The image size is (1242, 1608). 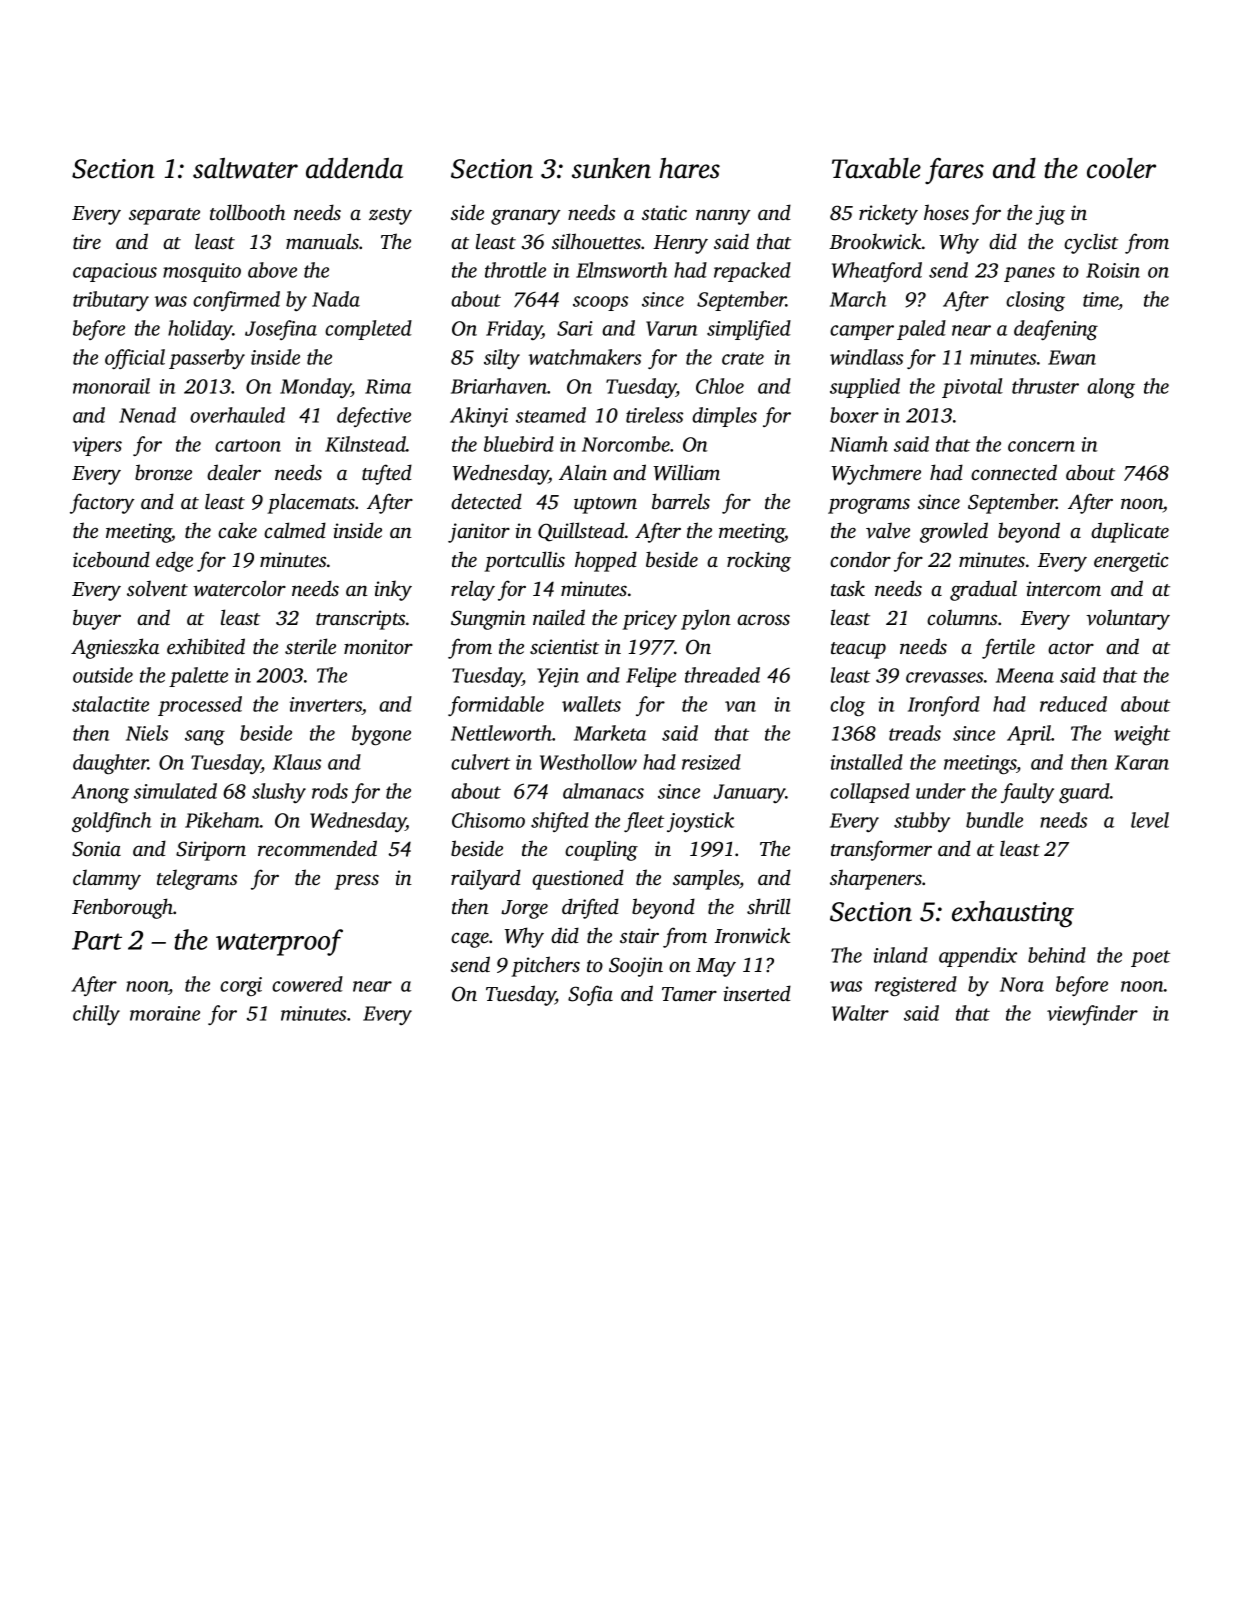 I want to click on January, so click(x=749, y=793).
